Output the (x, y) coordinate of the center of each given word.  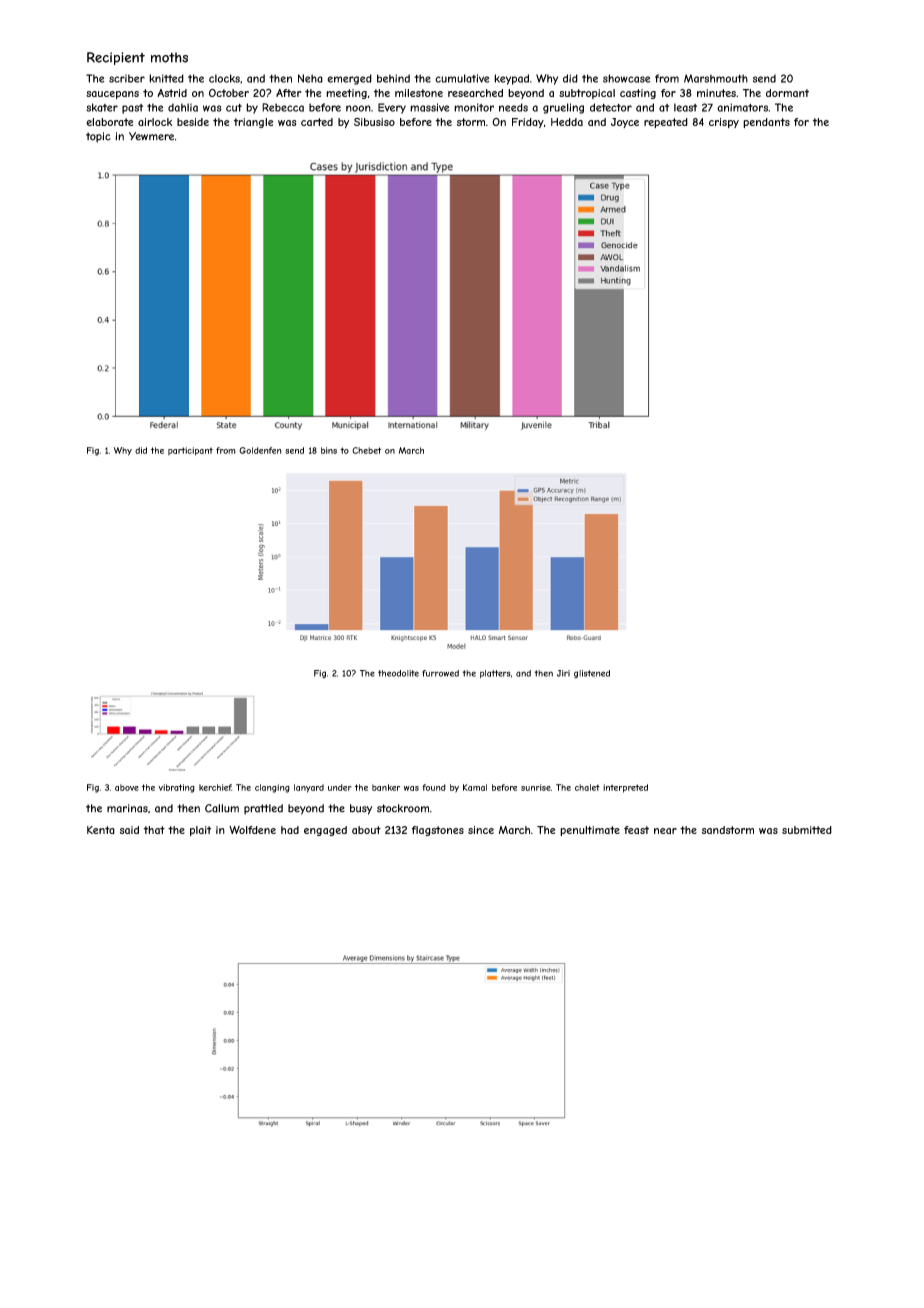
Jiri (563, 673)
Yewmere (151, 136)
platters (495, 674)
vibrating (176, 788)
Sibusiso (374, 122)
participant (190, 451)
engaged (325, 831)
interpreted (625, 788)
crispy (724, 123)
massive (429, 107)
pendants (766, 123)
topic (98, 137)
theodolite (398, 673)
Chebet (366, 450)
